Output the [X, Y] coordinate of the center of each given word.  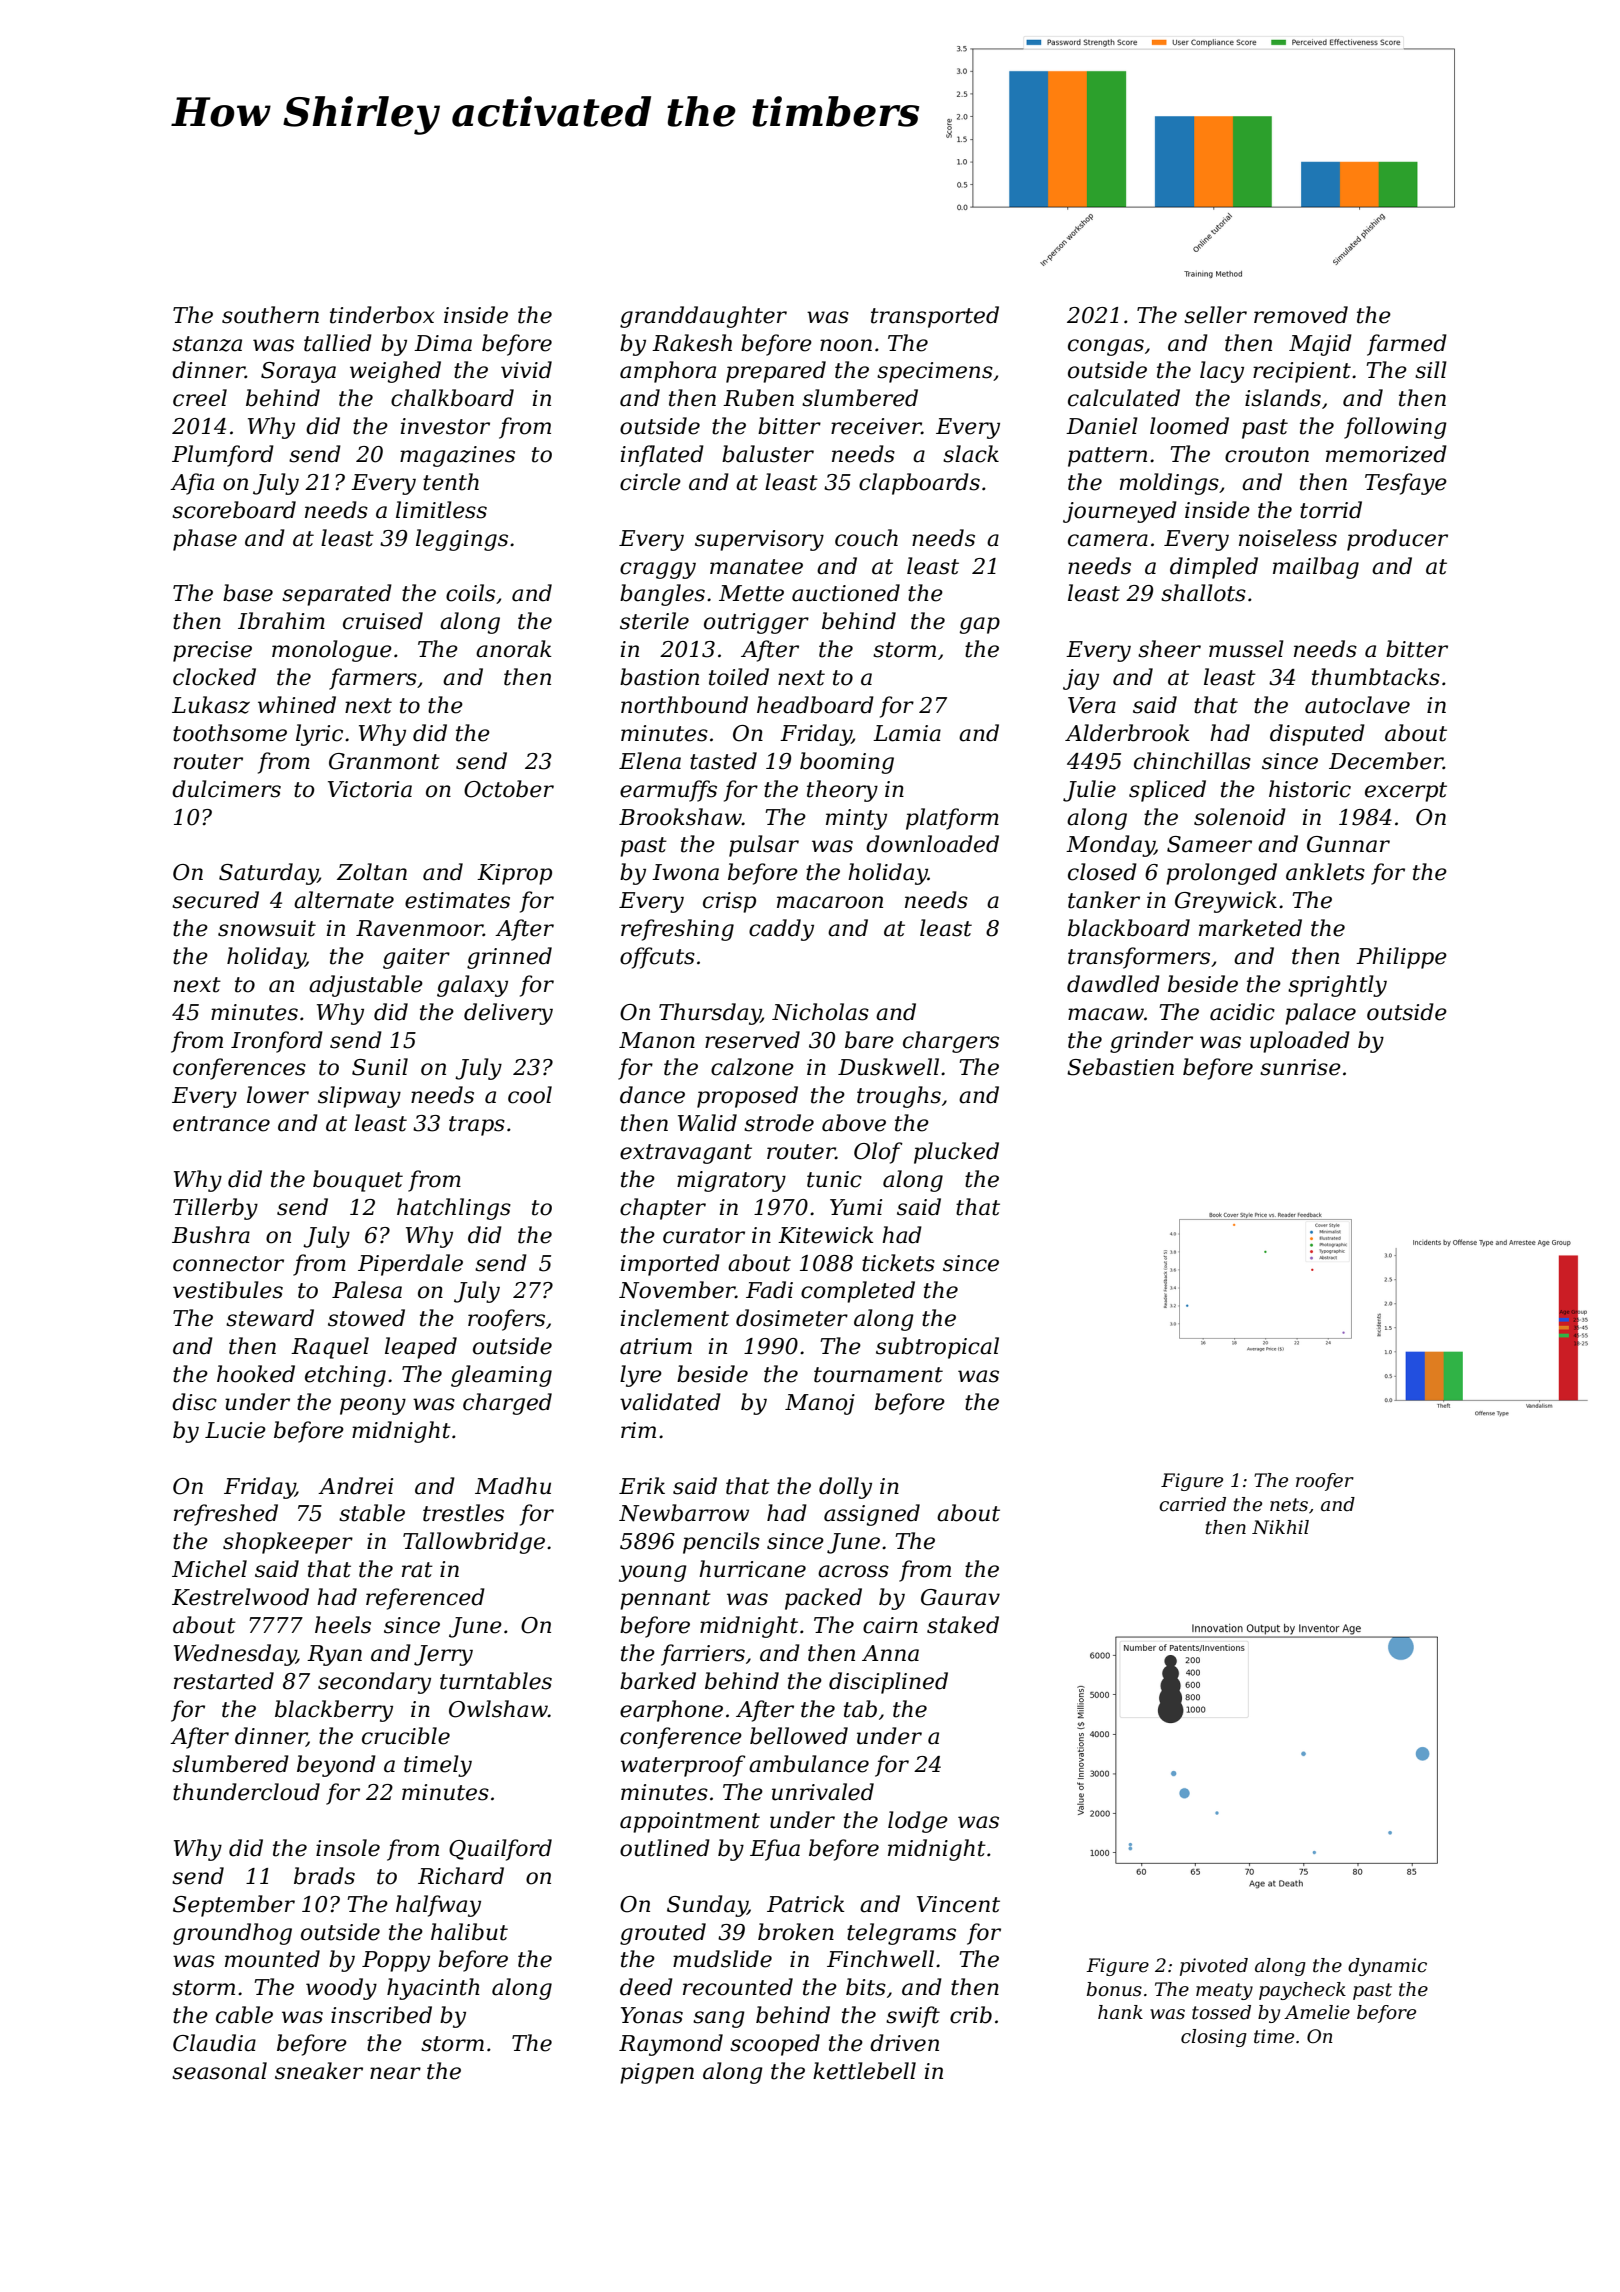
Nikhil [1280, 1527]
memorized [1386, 454]
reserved [752, 1040]
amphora [668, 372]
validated [670, 1402]
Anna [890, 1653]
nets [1289, 1505]
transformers [1139, 958]
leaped [421, 1348]
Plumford [223, 456]
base [248, 593]
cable [244, 2015]
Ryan [334, 1655]
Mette [751, 593]
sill [1431, 370]
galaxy [472, 986]
